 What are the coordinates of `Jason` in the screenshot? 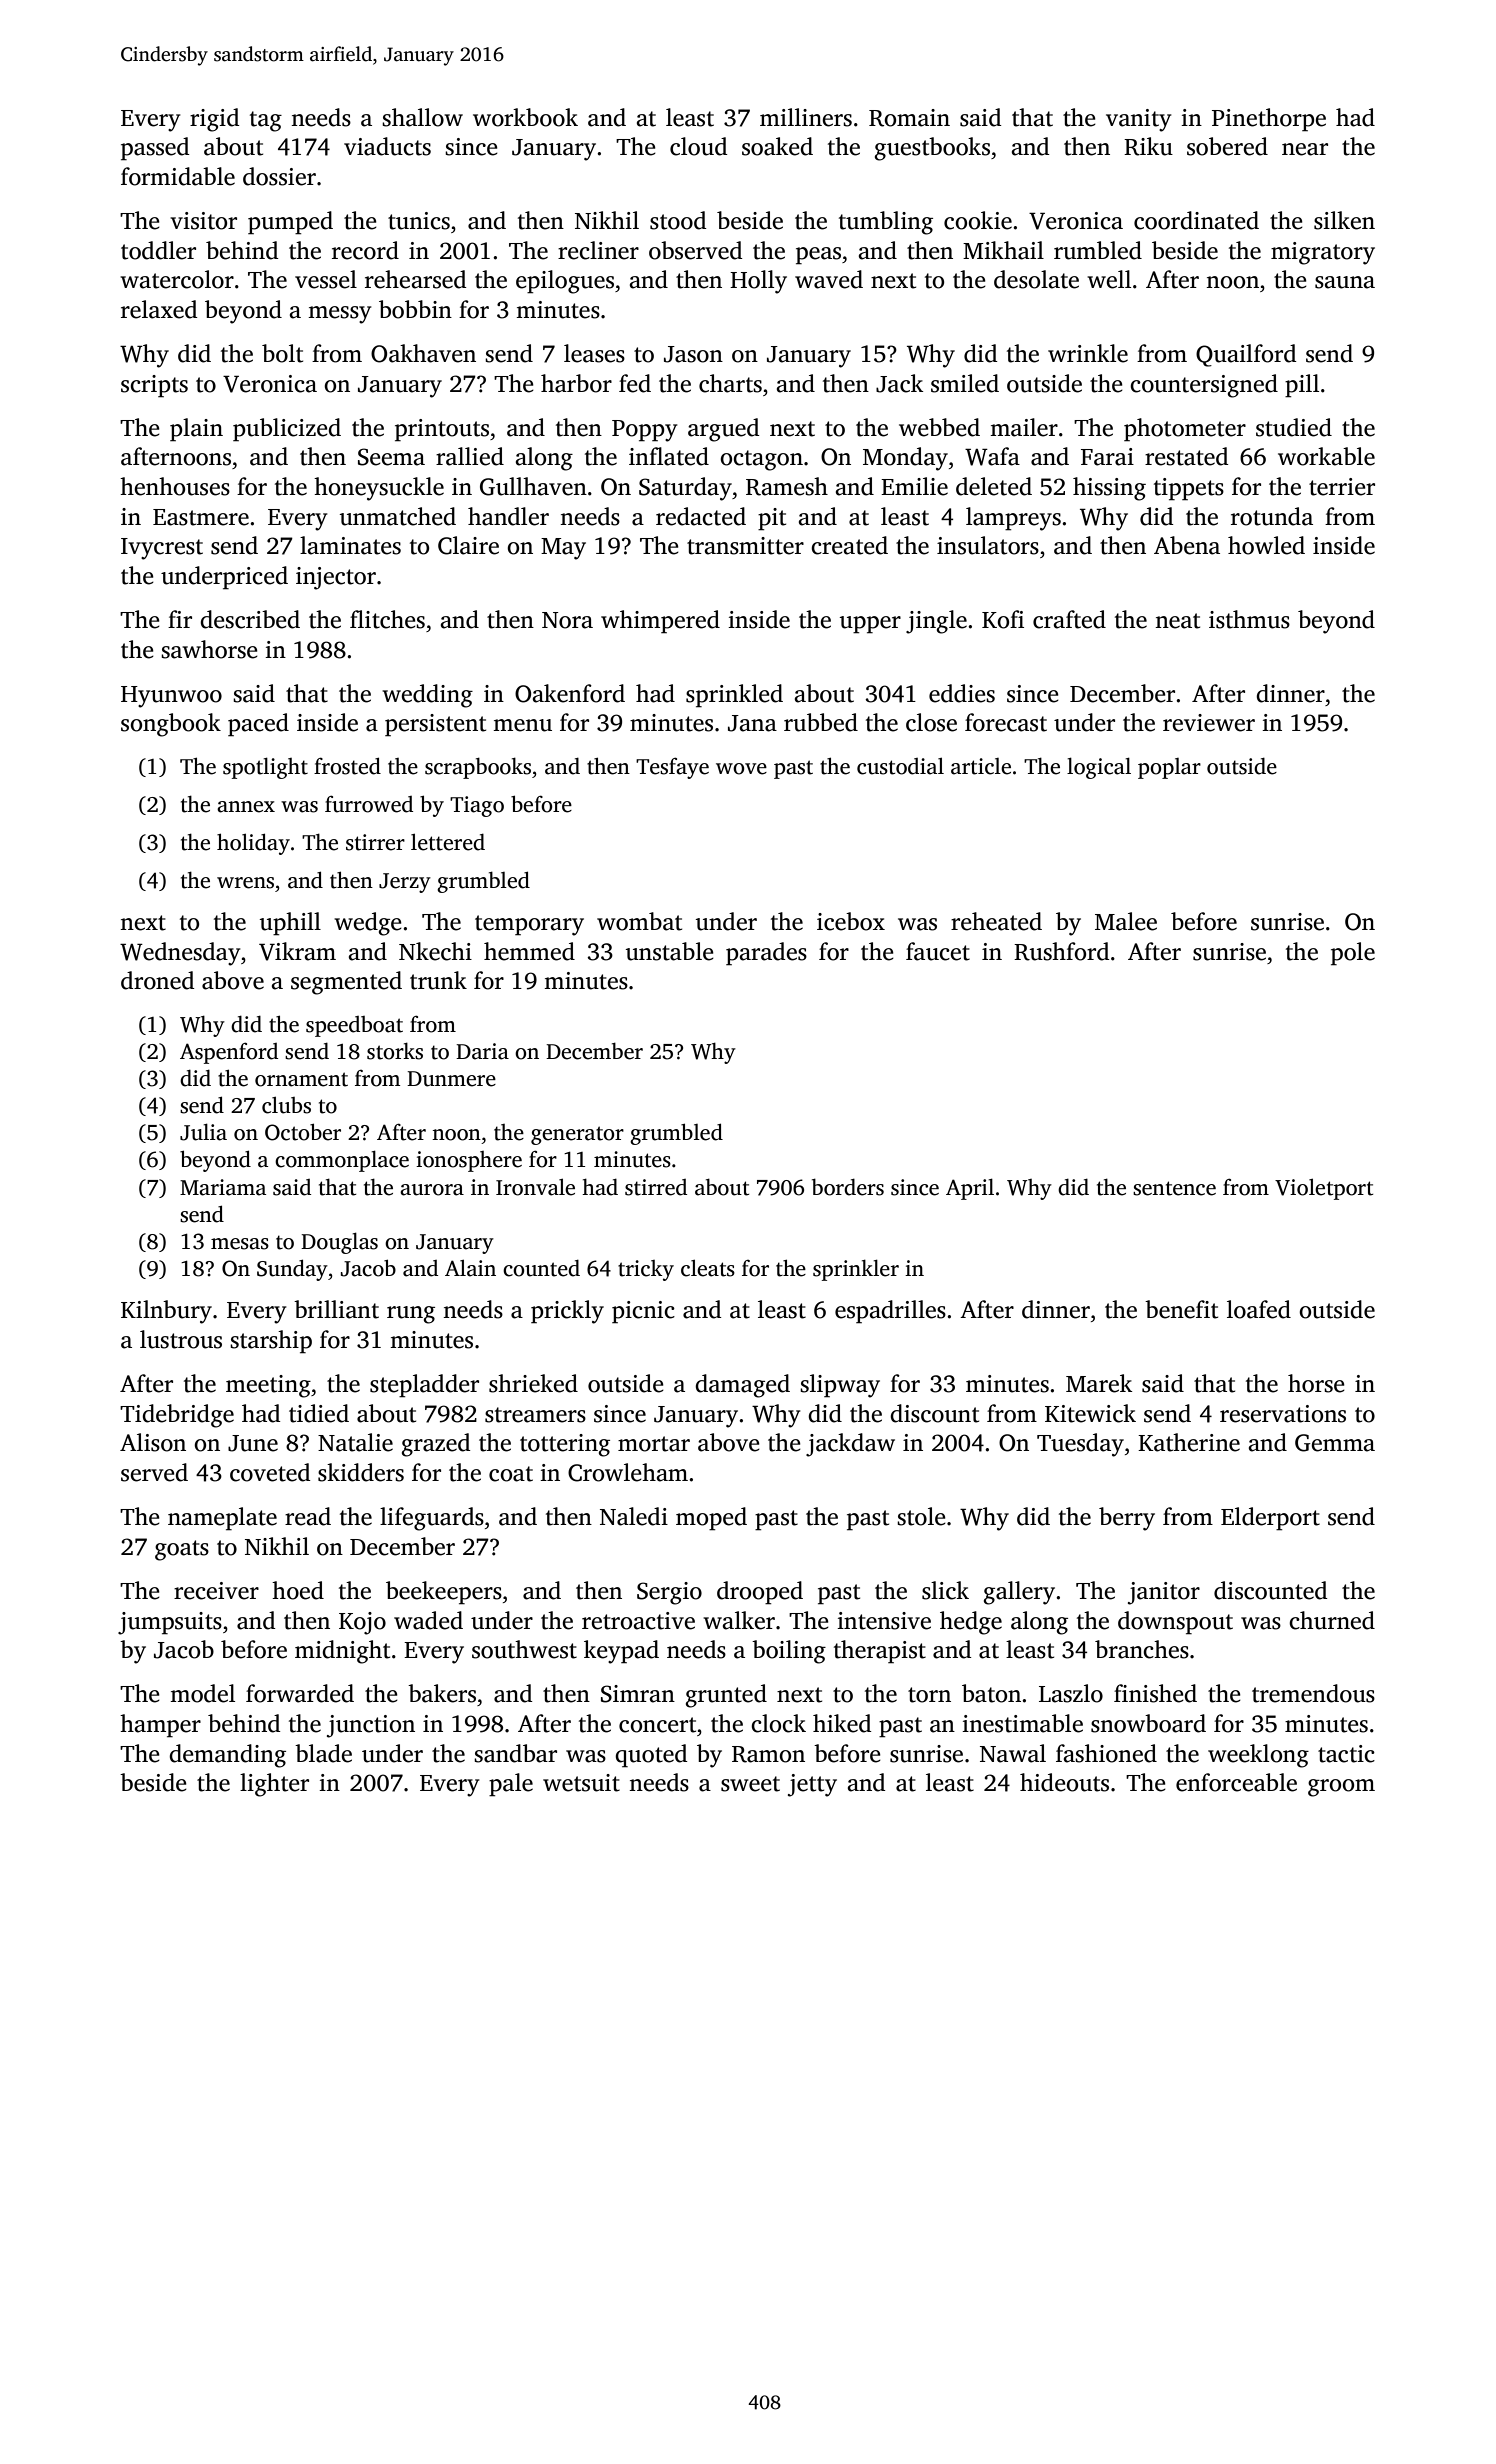 It's located at (693, 354).
